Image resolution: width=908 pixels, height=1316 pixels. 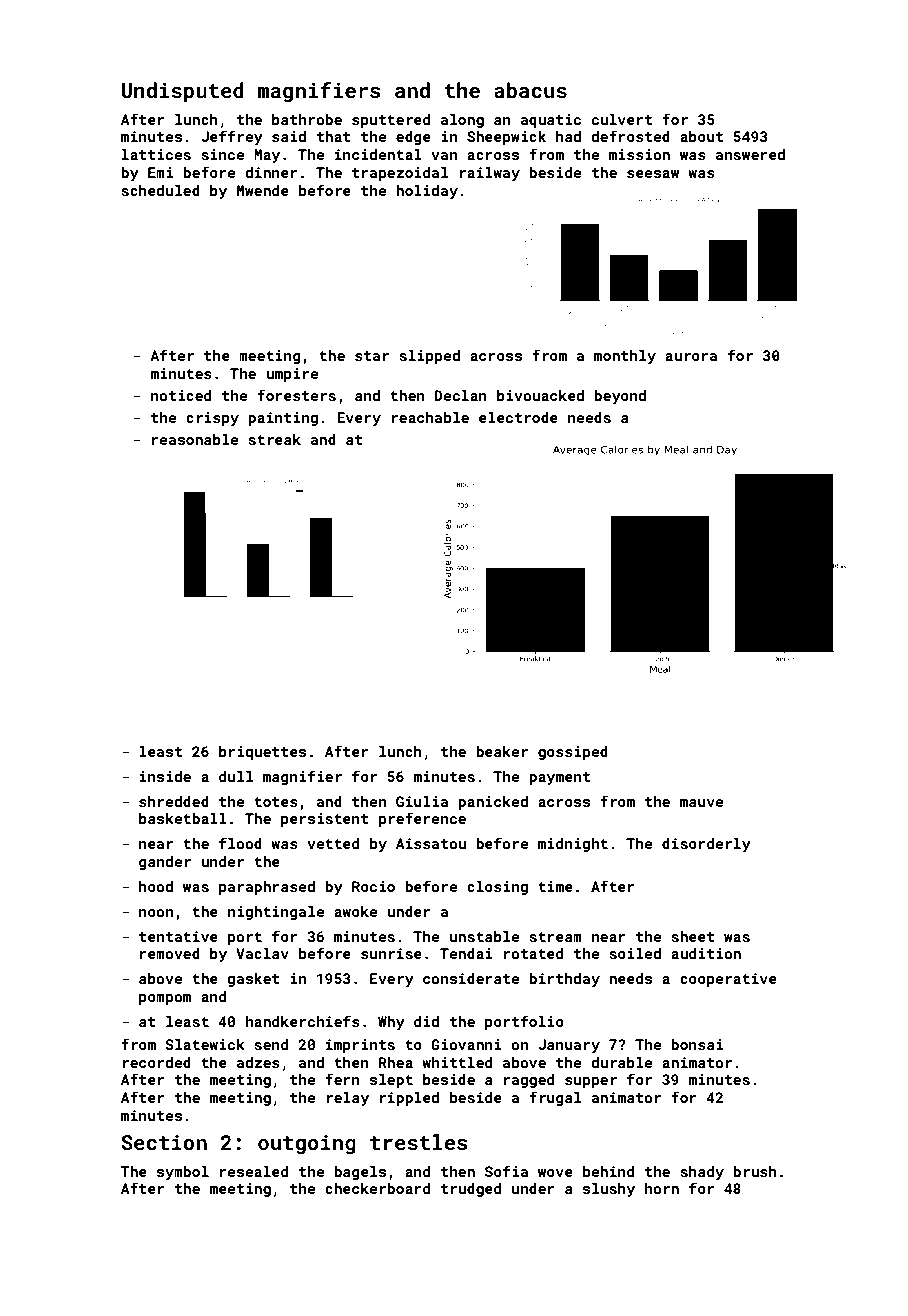 I want to click on closing, so click(x=497, y=888).
